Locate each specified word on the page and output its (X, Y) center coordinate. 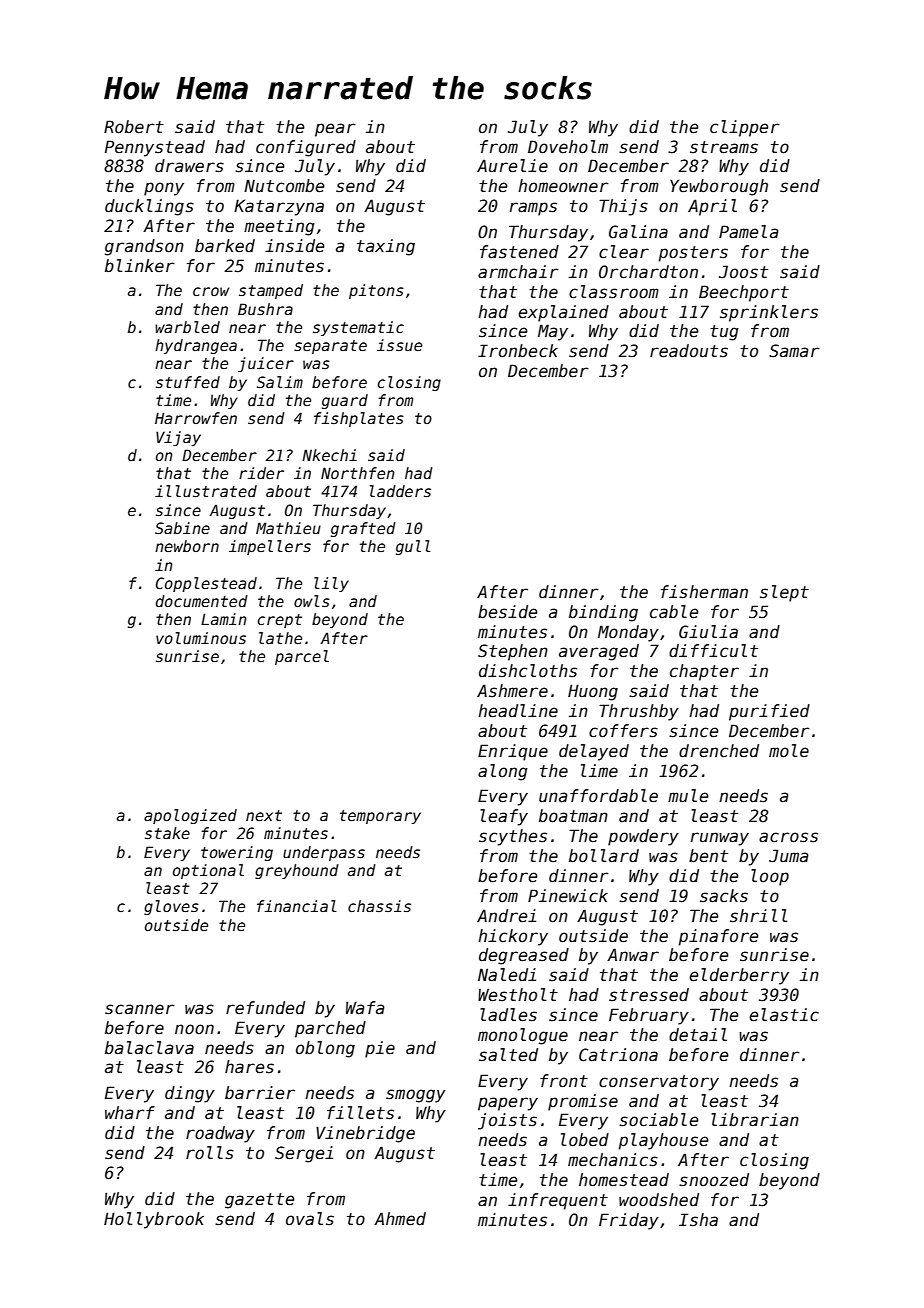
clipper (745, 128)
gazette (259, 1201)
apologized (190, 816)
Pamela (749, 232)
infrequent (558, 1201)
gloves (171, 907)
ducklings (149, 207)
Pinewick (568, 896)
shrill (758, 916)
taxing (386, 247)
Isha (698, 1220)
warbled (187, 327)
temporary (380, 817)
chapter (704, 672)
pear (335, 130)
